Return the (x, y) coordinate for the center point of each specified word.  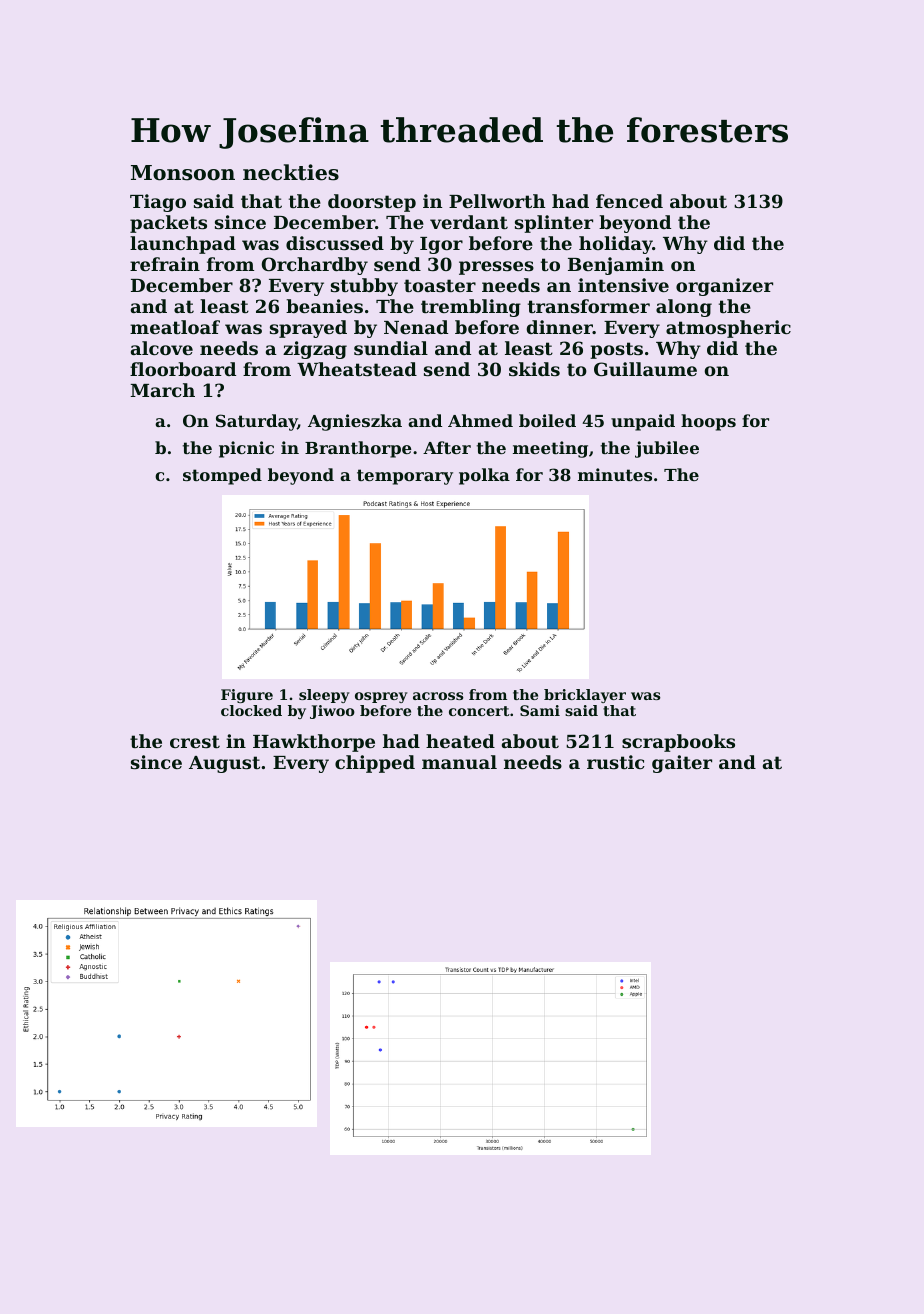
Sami (540, 710)
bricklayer (585, 696)
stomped (222, 476)
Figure (247, 696)
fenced (629, 201)
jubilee (667, 449)
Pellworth (497, 201)
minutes (615, 474)
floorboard (183, 369)
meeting (550, 449)
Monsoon (183, 173)
